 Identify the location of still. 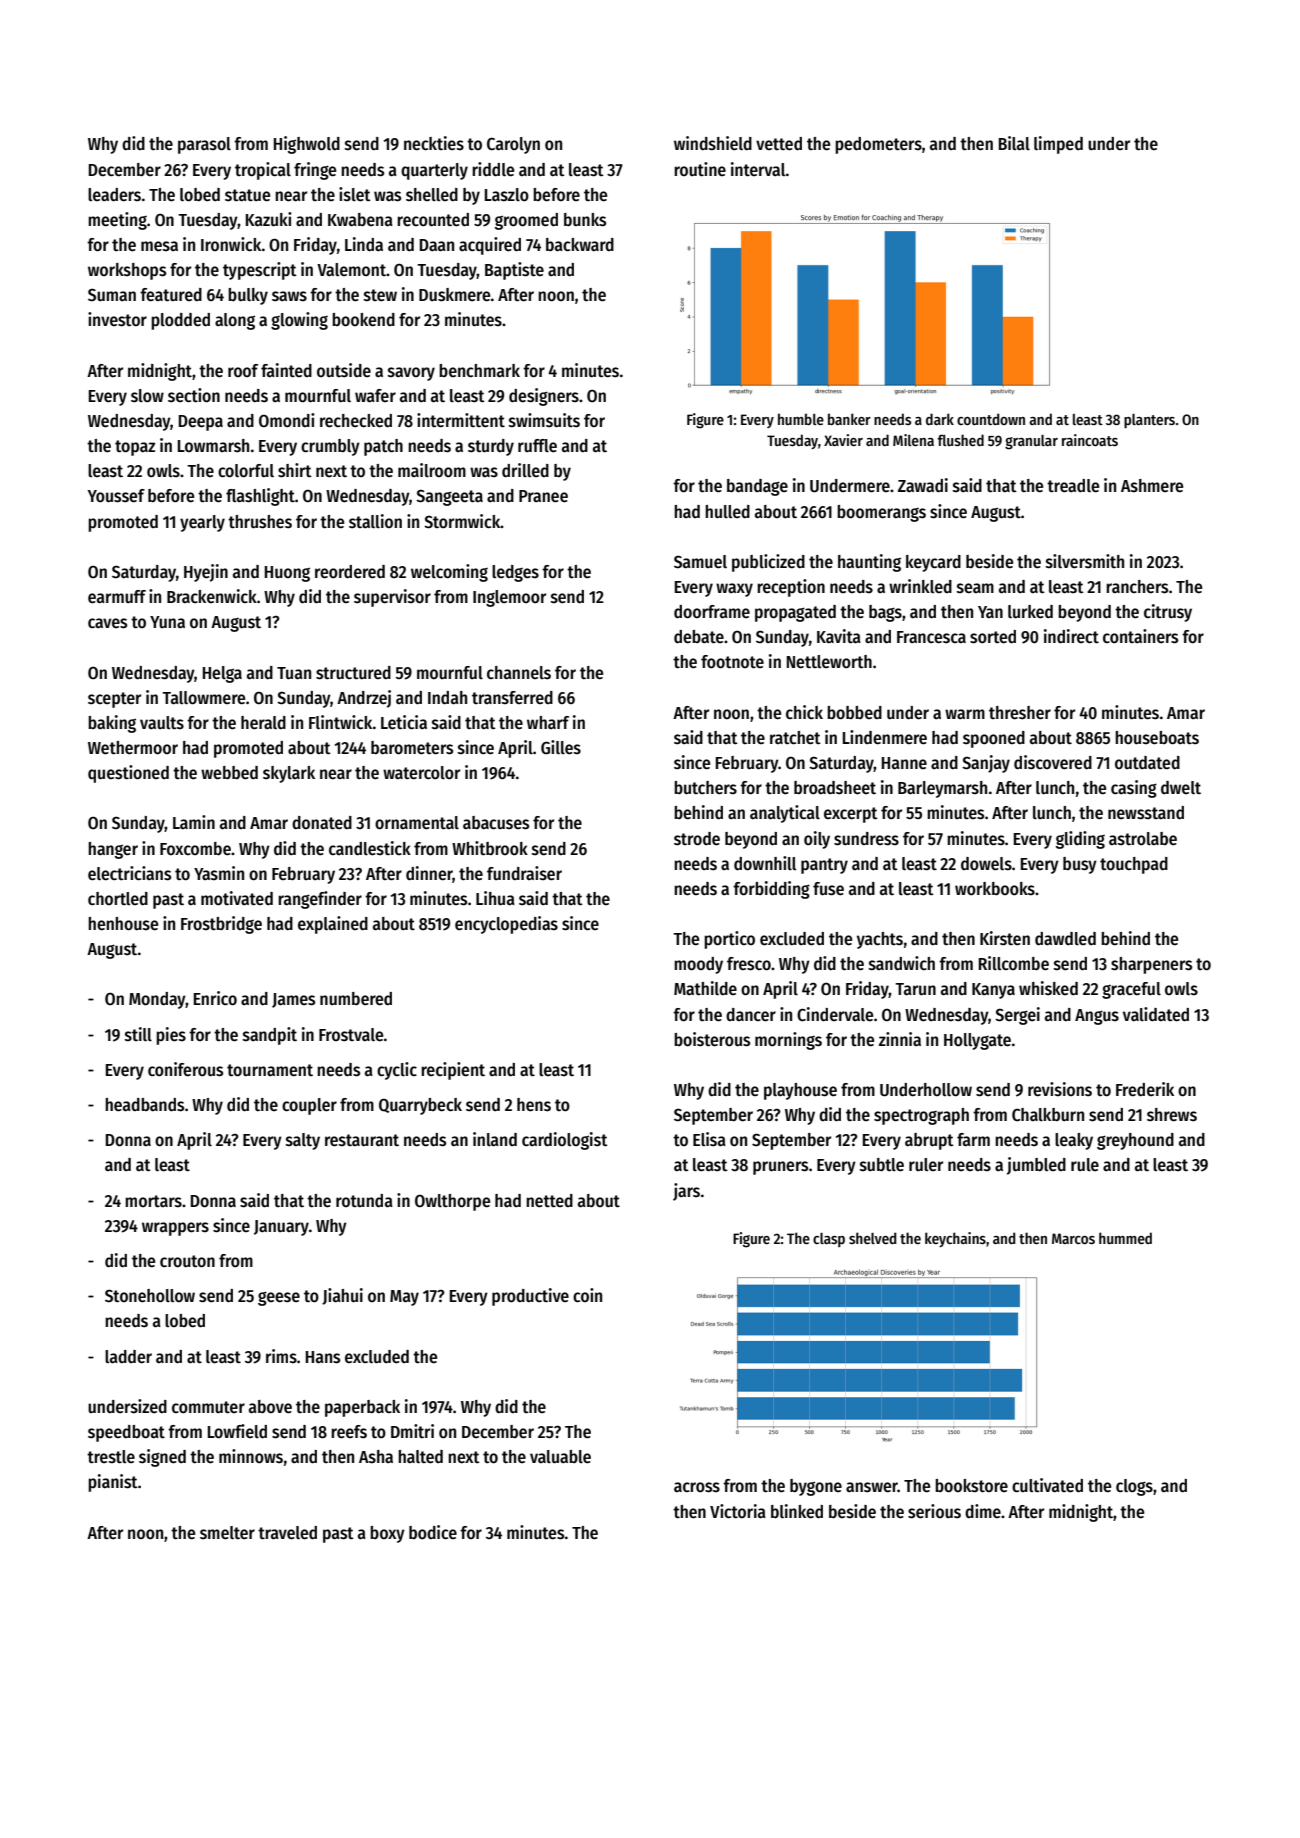
(138, 1034).
